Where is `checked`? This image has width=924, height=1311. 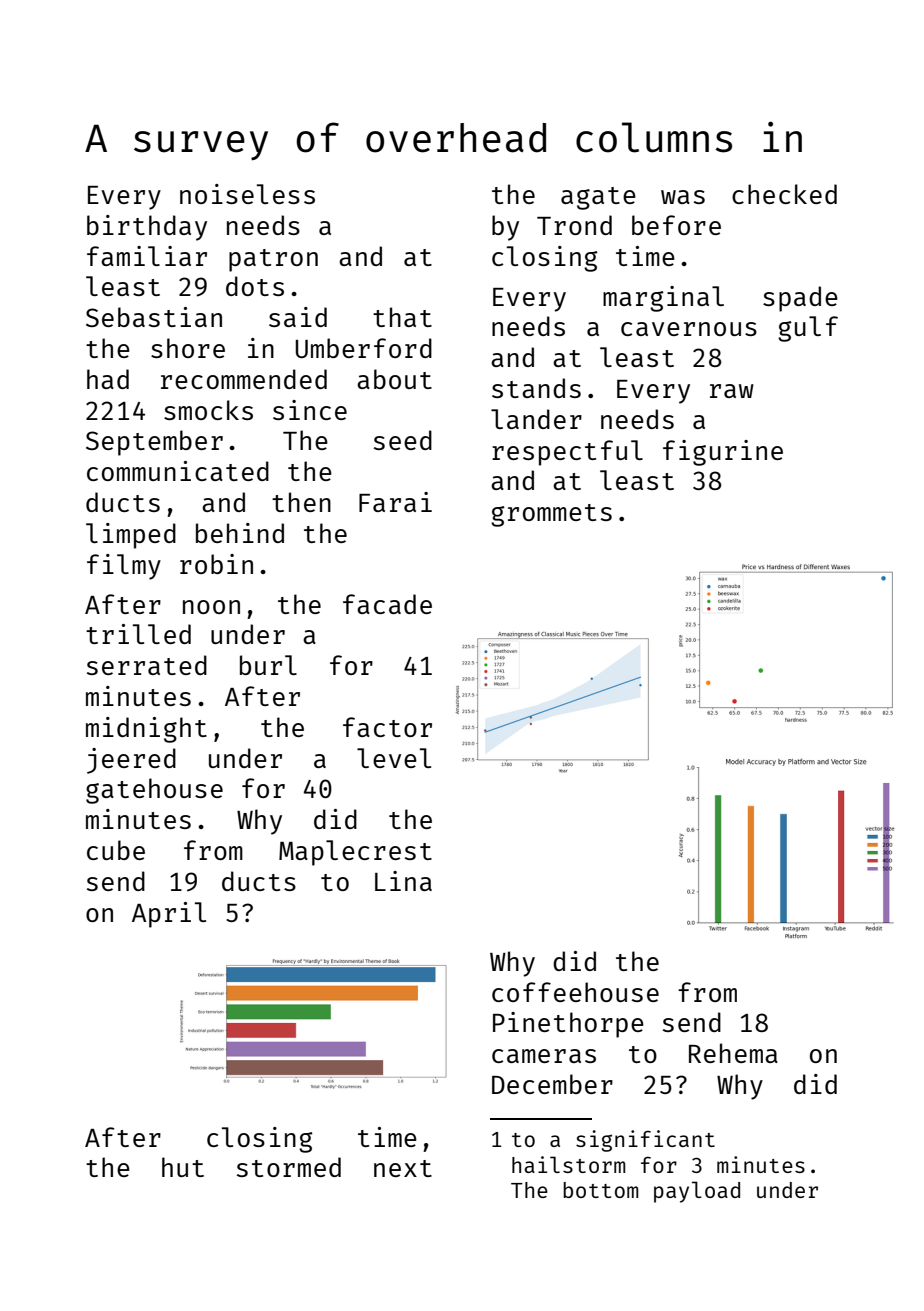
checked is located at coordinates (784, 194).
